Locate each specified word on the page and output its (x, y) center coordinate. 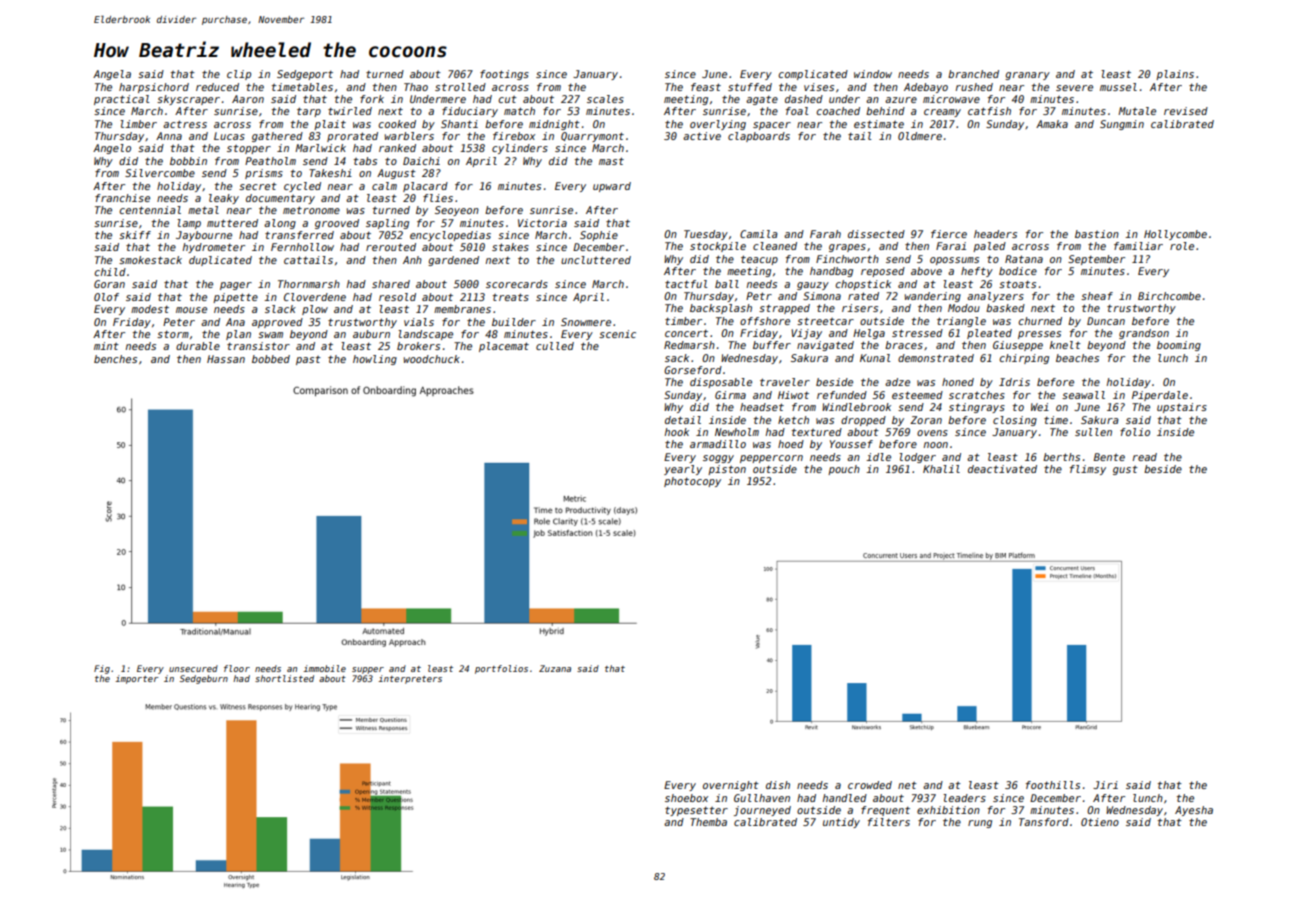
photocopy (692, 482)
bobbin (188, 161)
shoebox (686, 798)
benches (115, 359)
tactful (686, 284)
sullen (1093, 432)
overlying (718, 125)
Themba (708, 822)
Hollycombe (1175, 235)
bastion (1097, 234)
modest (150, 309)
